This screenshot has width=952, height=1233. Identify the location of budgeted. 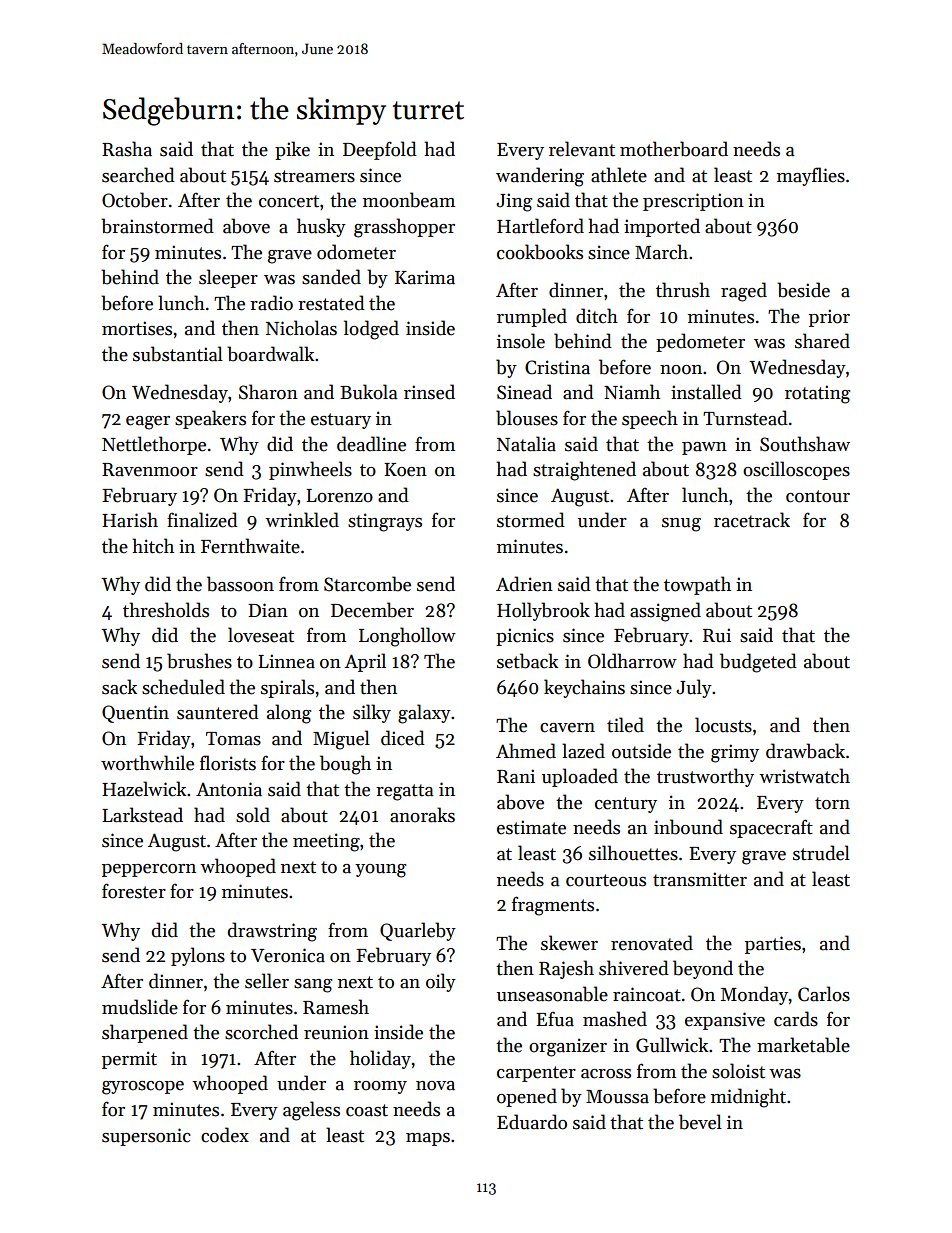
(758, 663).
